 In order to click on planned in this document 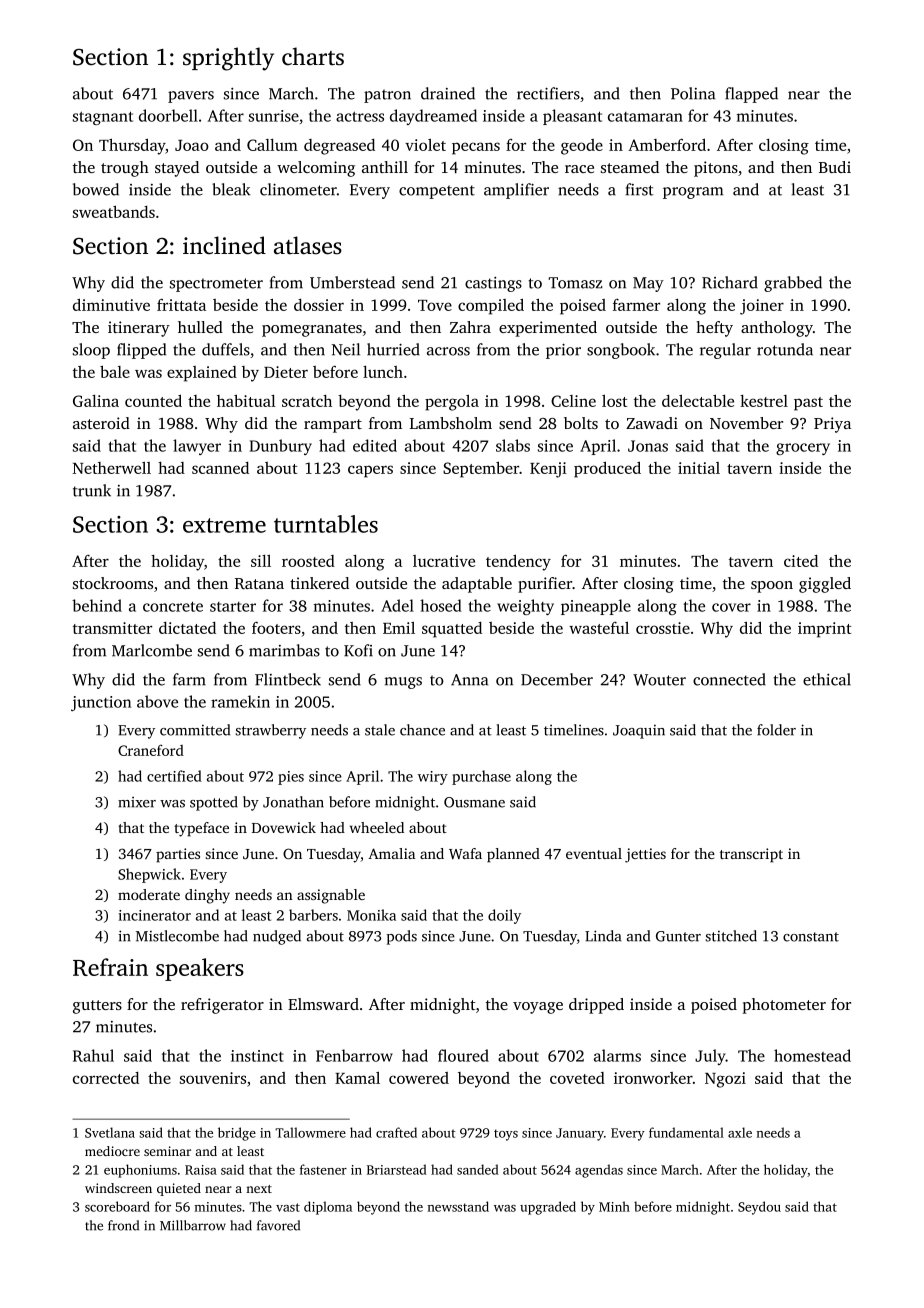, I will do `click(513, 855)`.
